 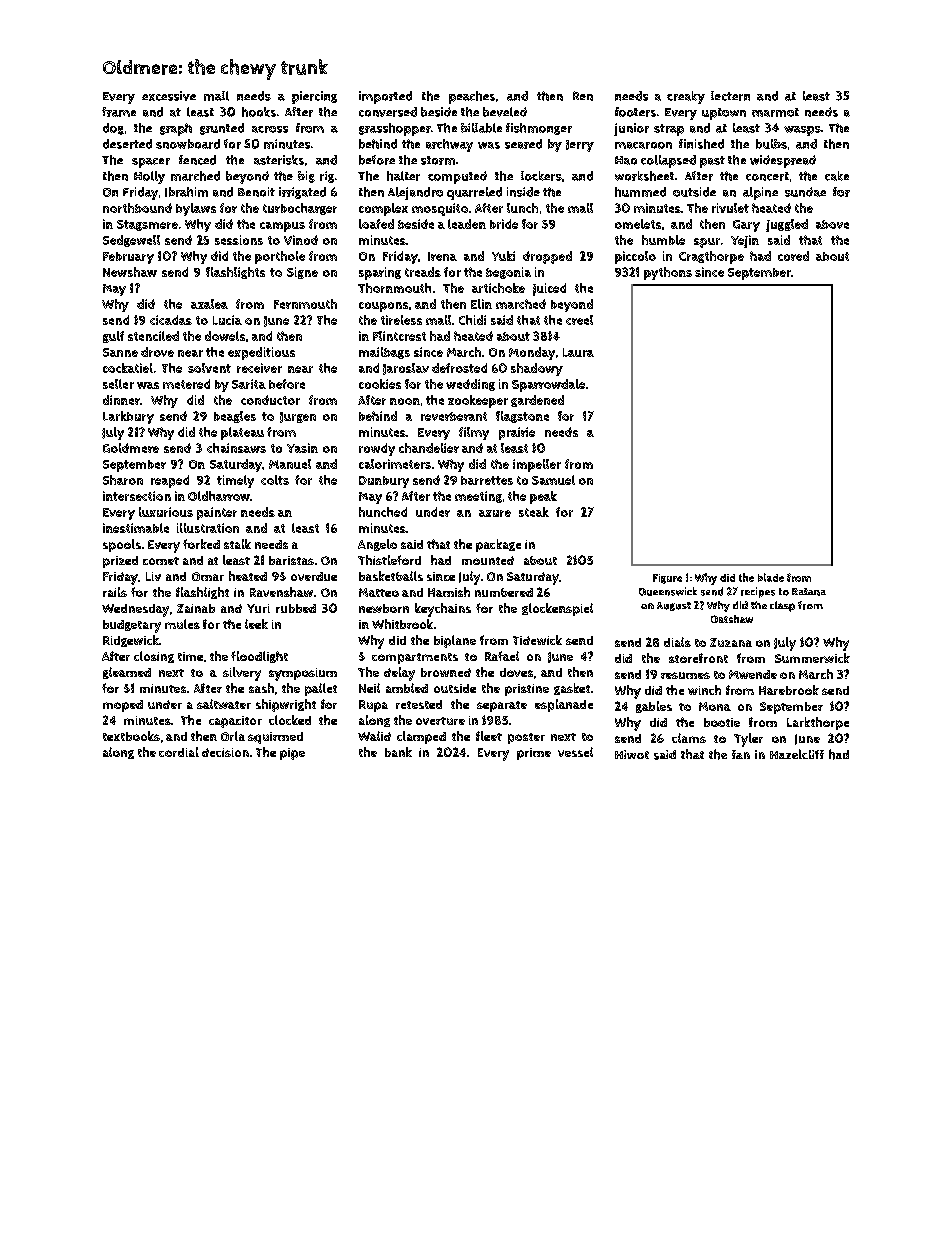 I want to click on dog, so click(x=113, y=129).
